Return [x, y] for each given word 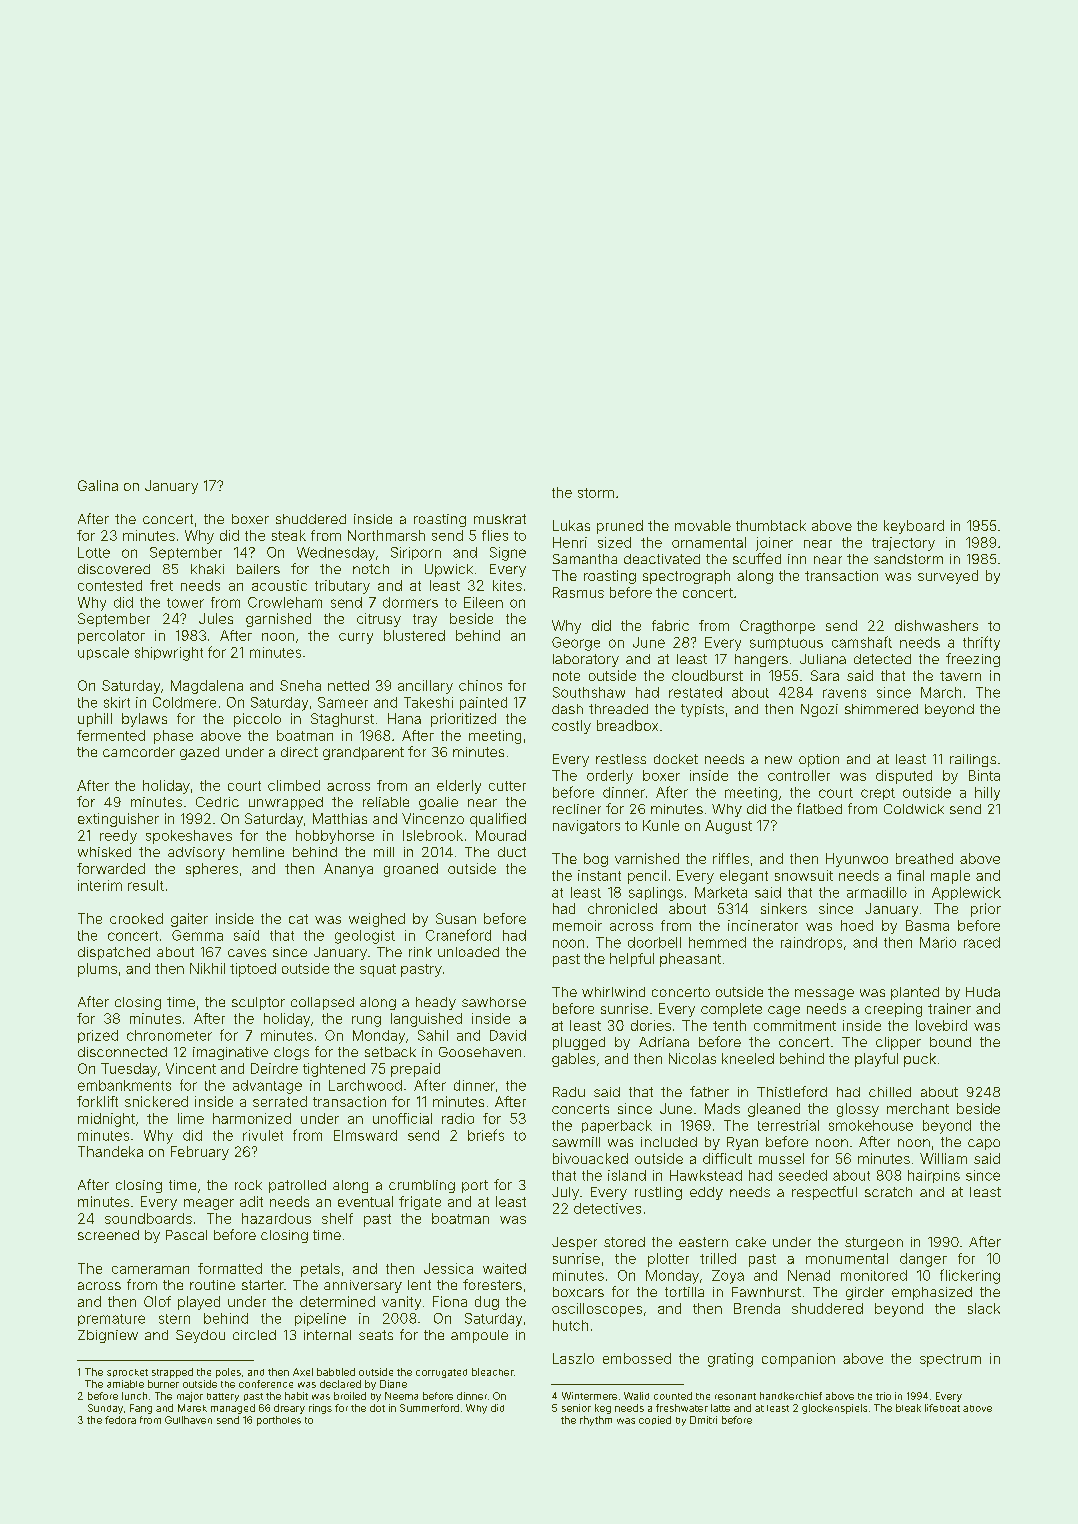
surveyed [948, 577]
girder [865, 1293]
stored [624, 1242]
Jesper [574, 1243]
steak [289, 535]
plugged [579, 1043]
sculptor [258, 1003]
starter [263, 1285]
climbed [294, 785]
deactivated [662, 559]
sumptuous [786, 644]
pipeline [320, 1319]
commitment [795, 1025]
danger [923, 1260]
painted [483, 703]
